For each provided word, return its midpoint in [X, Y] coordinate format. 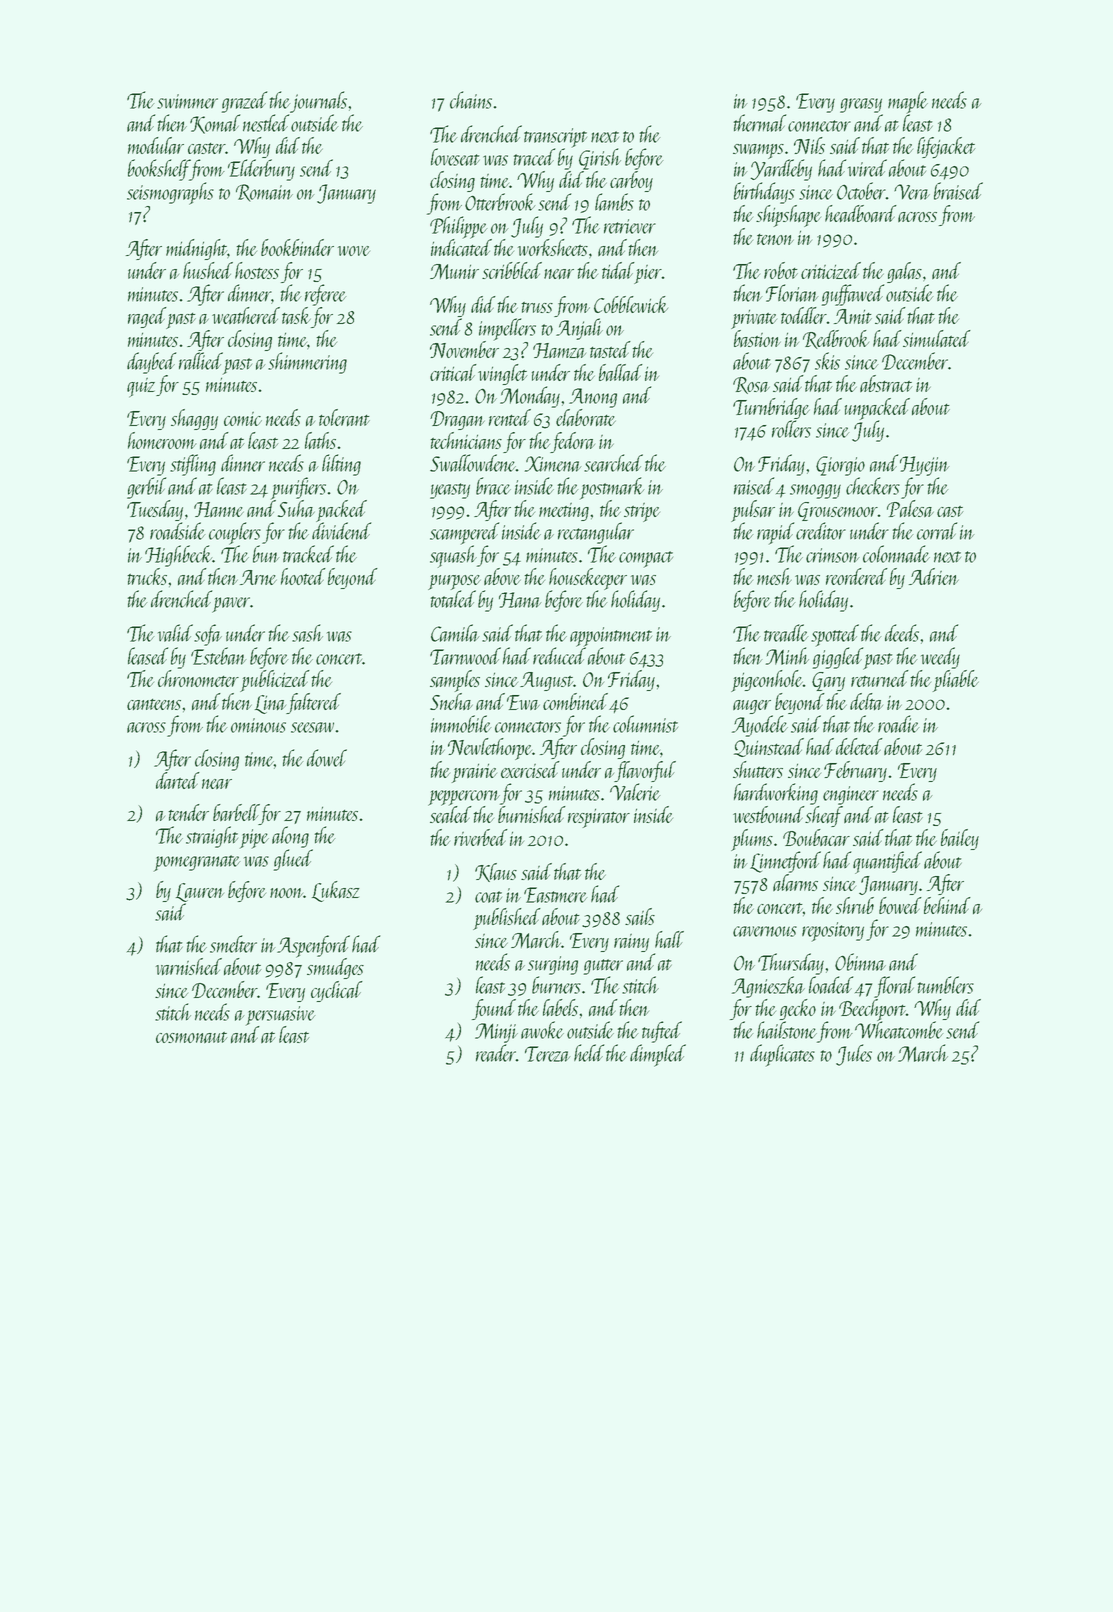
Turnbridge [771, 408]
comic [243, 419]
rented [510, 417]
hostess [257, 270]
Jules [854, 1055]
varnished [189, 966]
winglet [503, 374]
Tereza [548, 1054]
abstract [886, 383]
